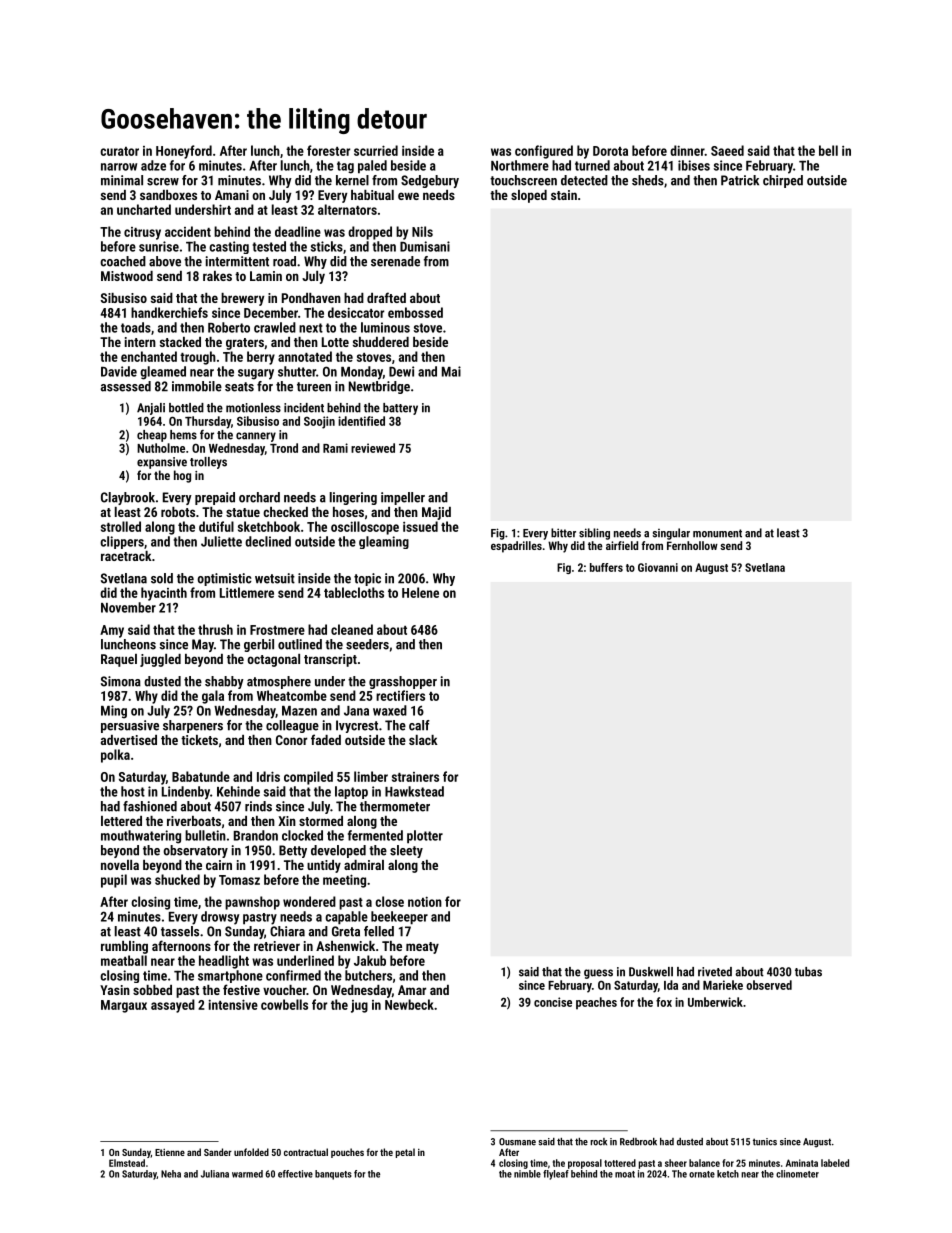 The height and width of the screenshot is (1233, 952). What do you see at coordinates (381, 342) in the screenshot?
I see `shuddered` at bounding box center [381, 342].
